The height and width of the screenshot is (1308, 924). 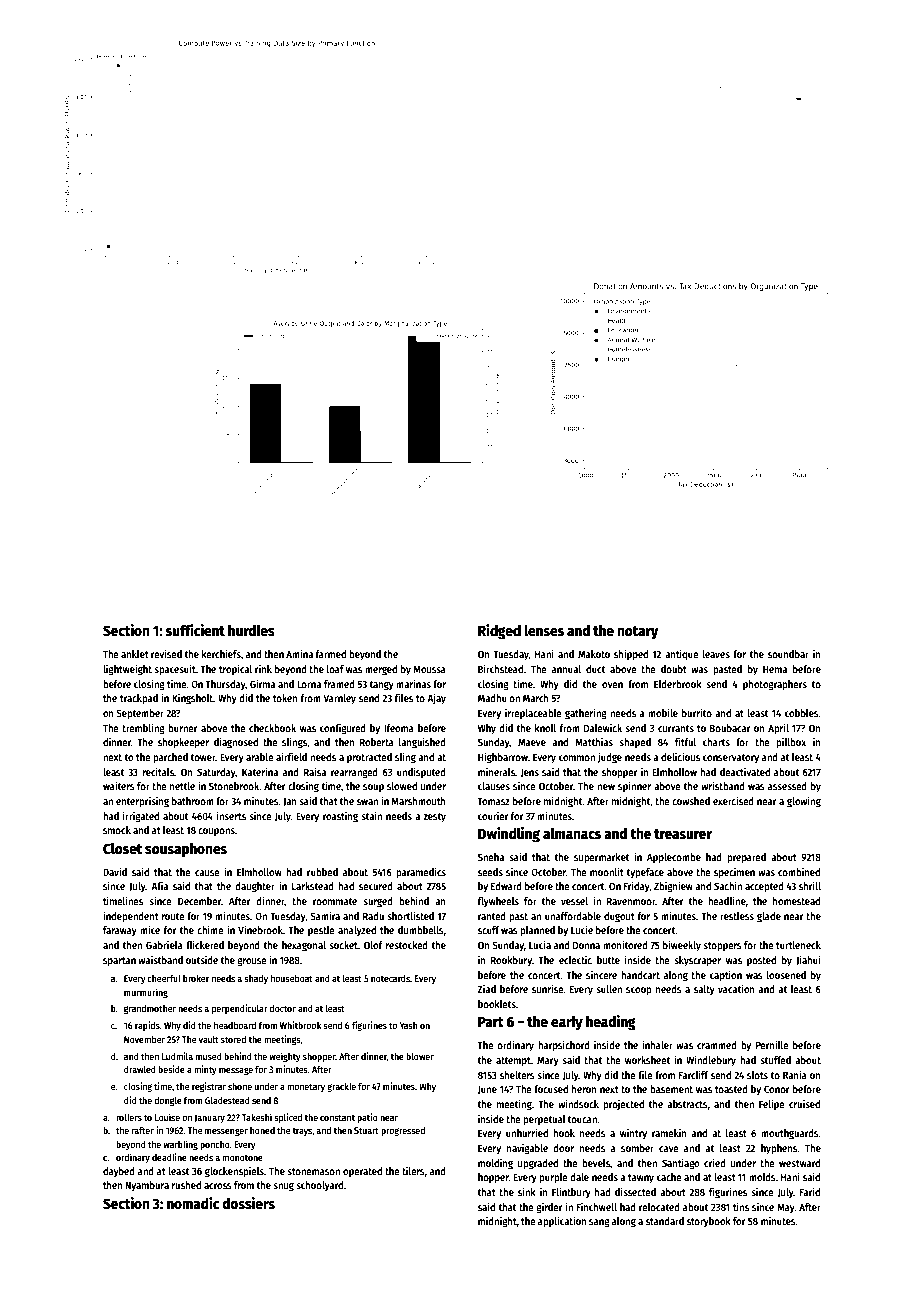 What do you see at coordinates (248, 1203) in the screenshot?
I see `dossiers` at bounding box center [248, 1203].
